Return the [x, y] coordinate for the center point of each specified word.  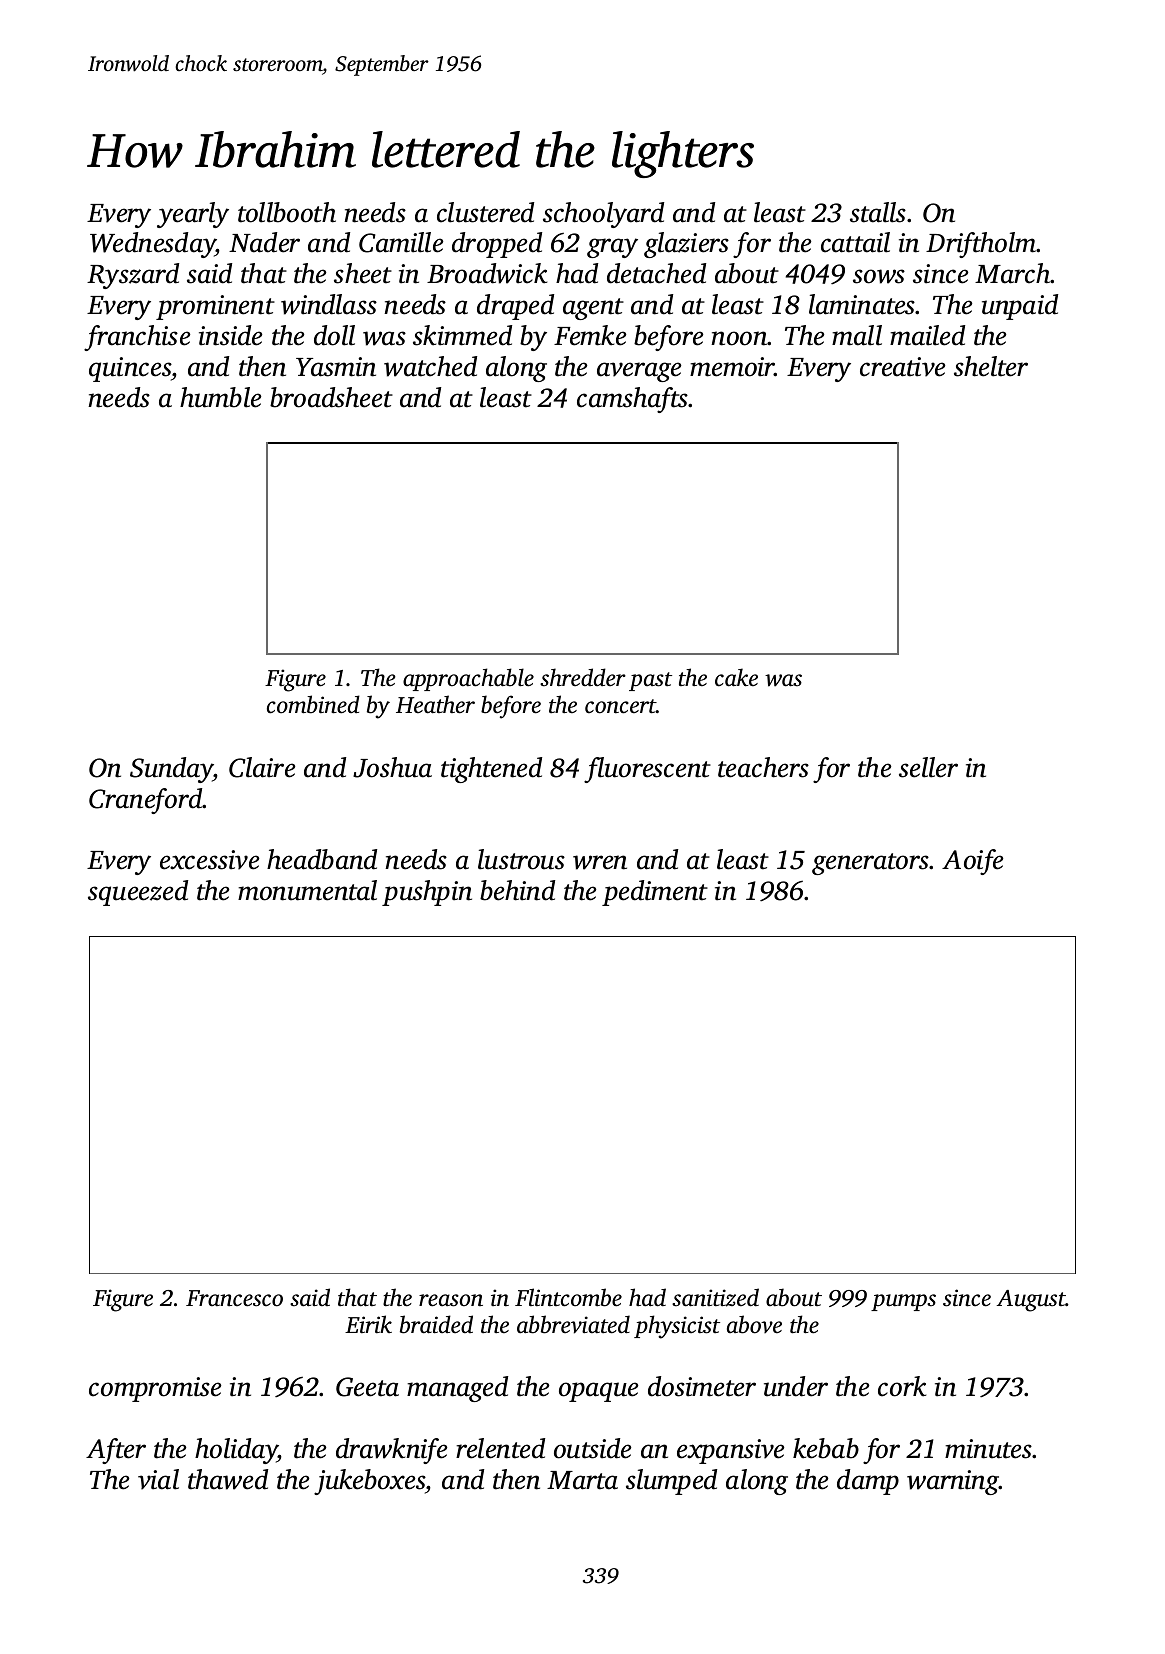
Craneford [146, 801]
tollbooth [287, 212]
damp [868, 1482]
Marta [582, 1480]
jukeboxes [369, 1482]
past [650, 681]
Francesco [234, 1298]
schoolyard [603, 215]
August [1031, 1301]
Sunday [171, 770]
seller [928, 767]
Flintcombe [568, 1297]
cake [736, 677]
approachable [468, 679]
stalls [878, 212]
